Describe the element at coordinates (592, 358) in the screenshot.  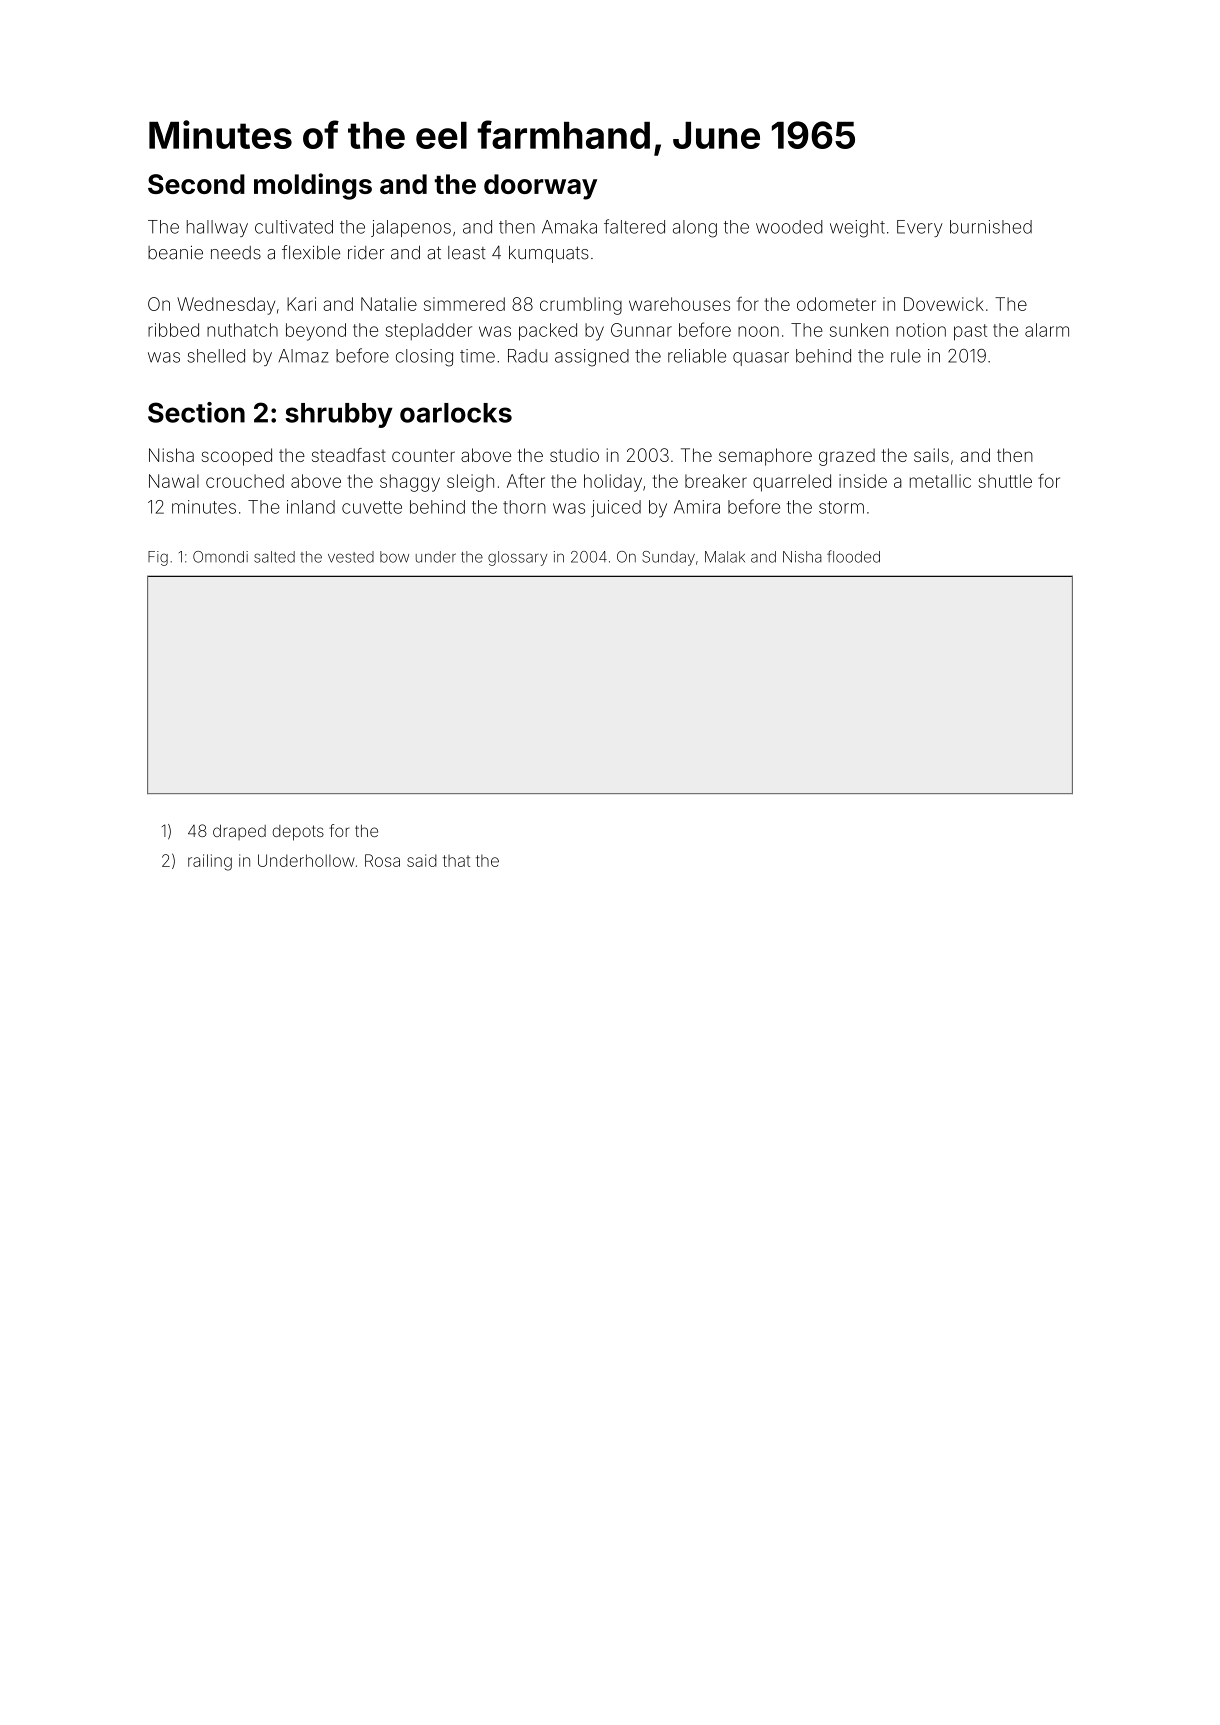
I see `assigned` at that location.
